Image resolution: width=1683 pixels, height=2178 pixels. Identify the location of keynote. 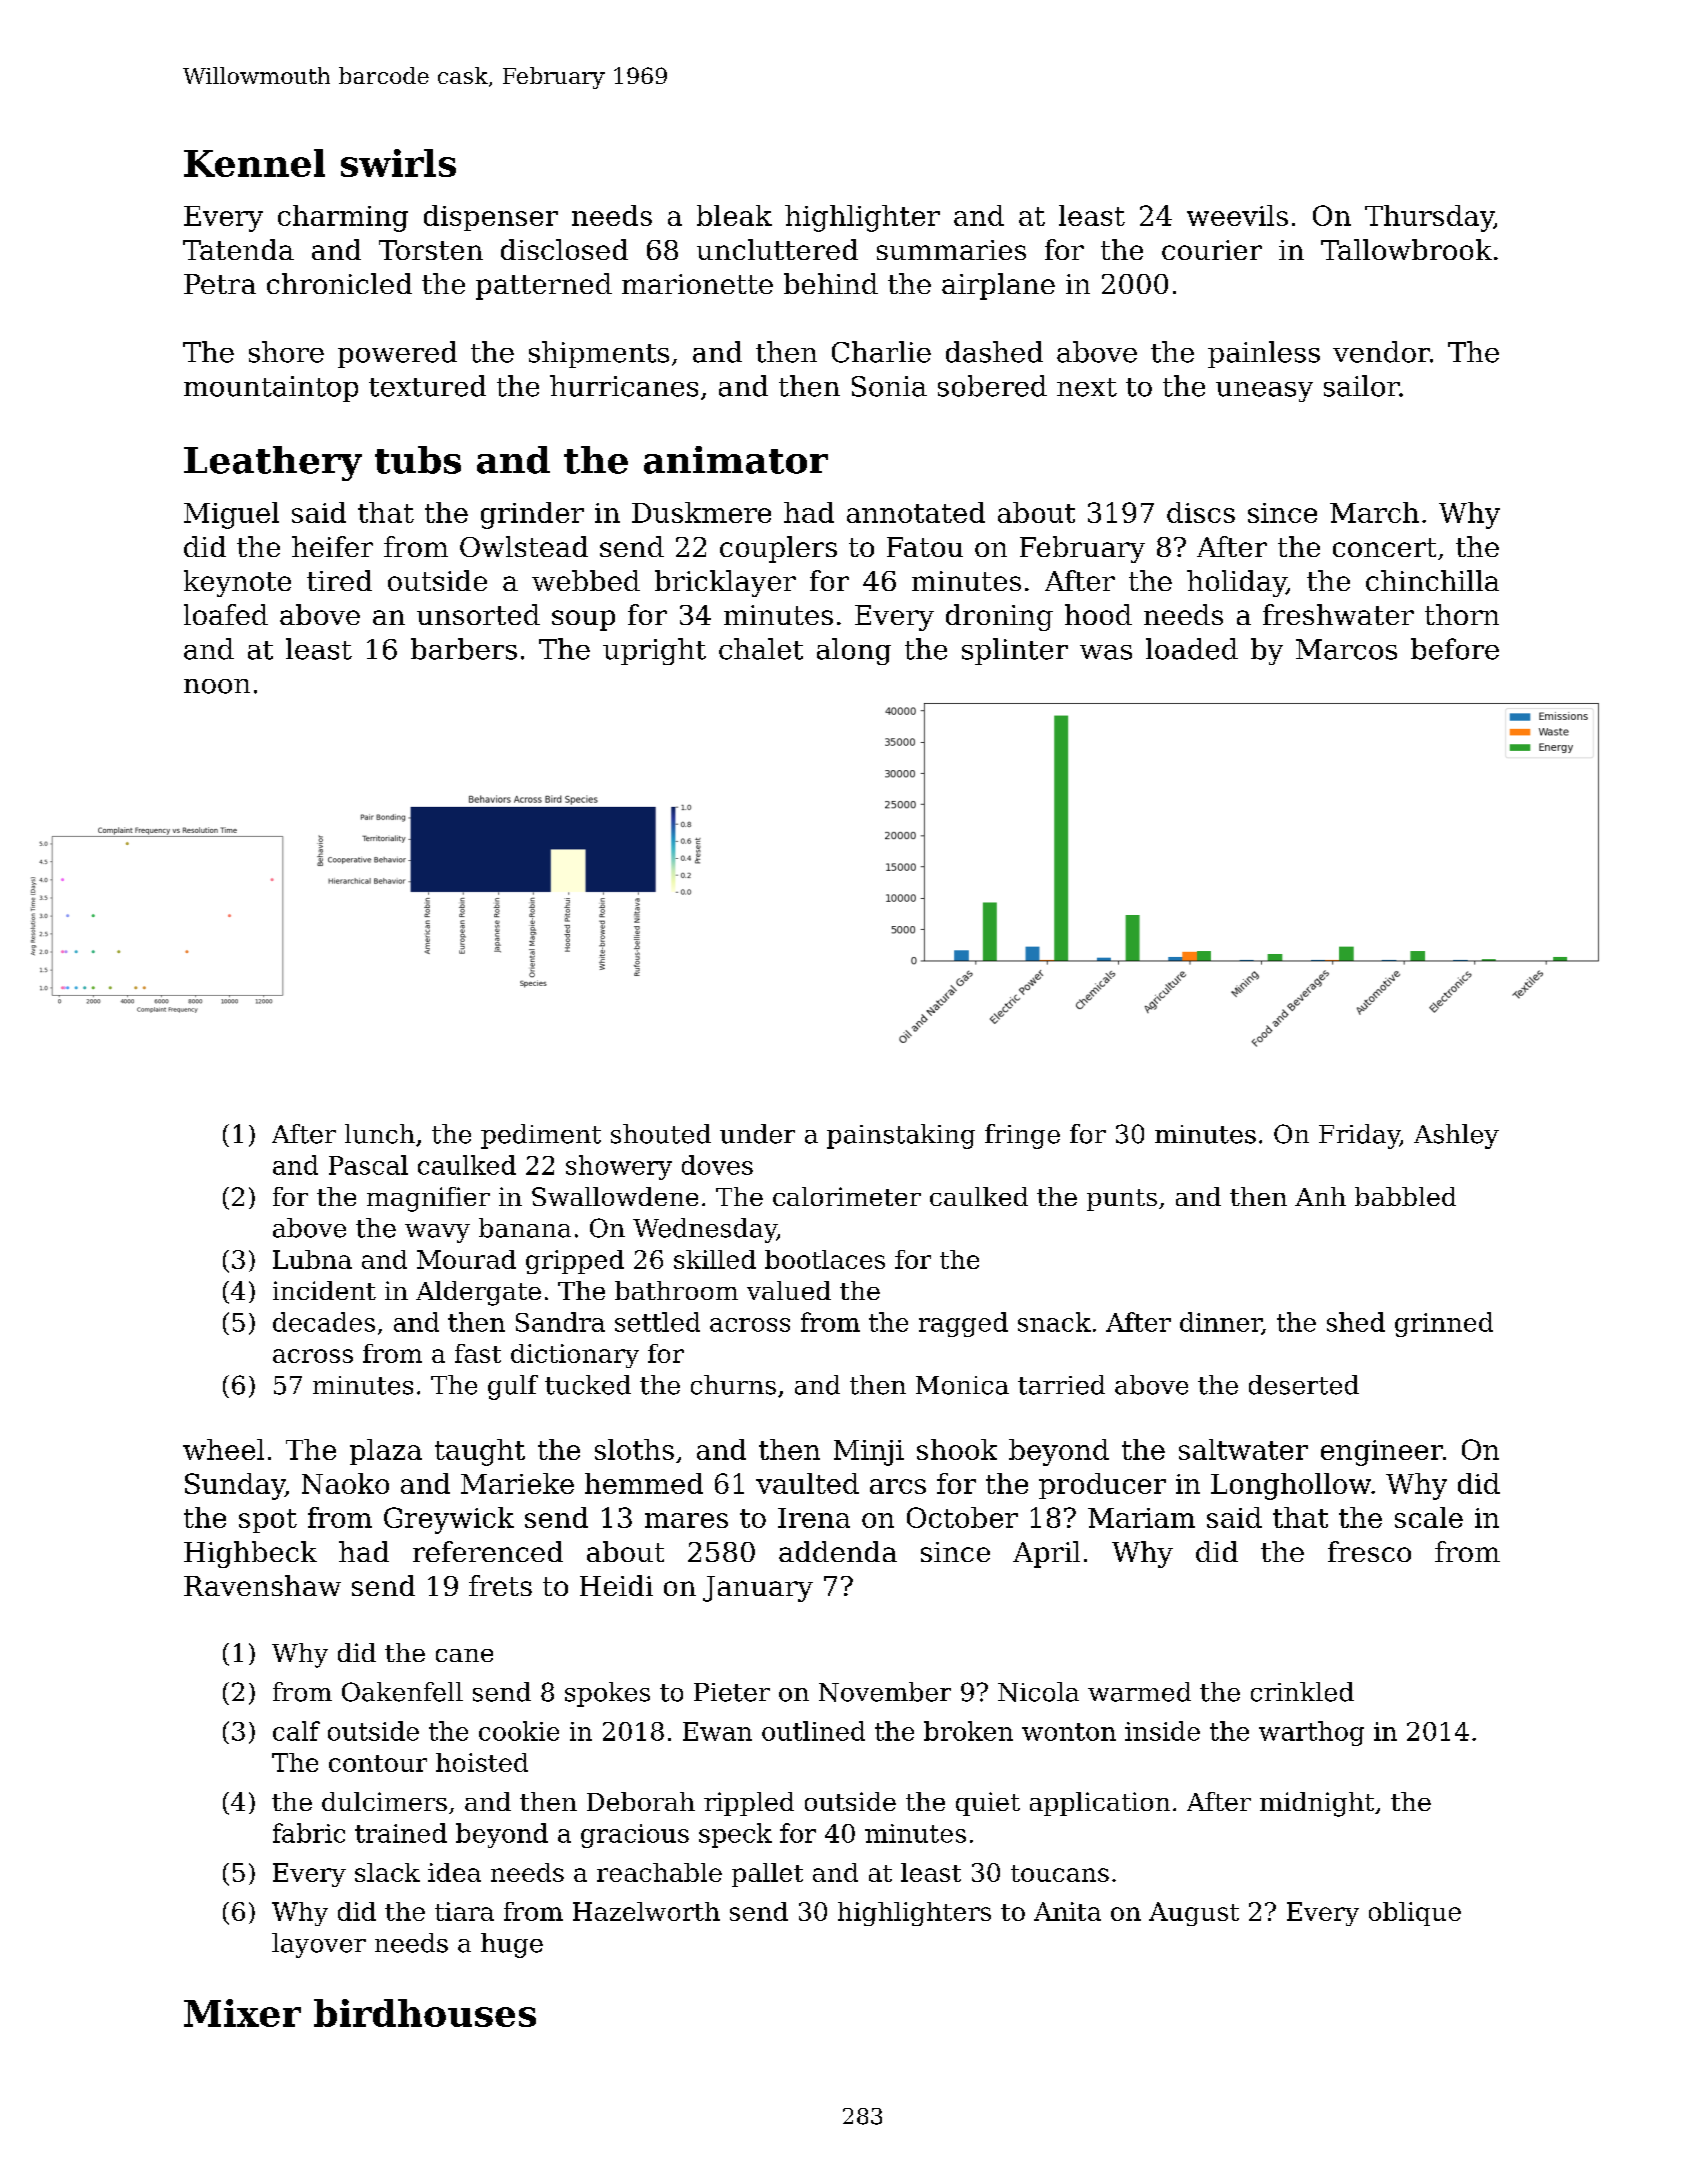
(237, 583).
